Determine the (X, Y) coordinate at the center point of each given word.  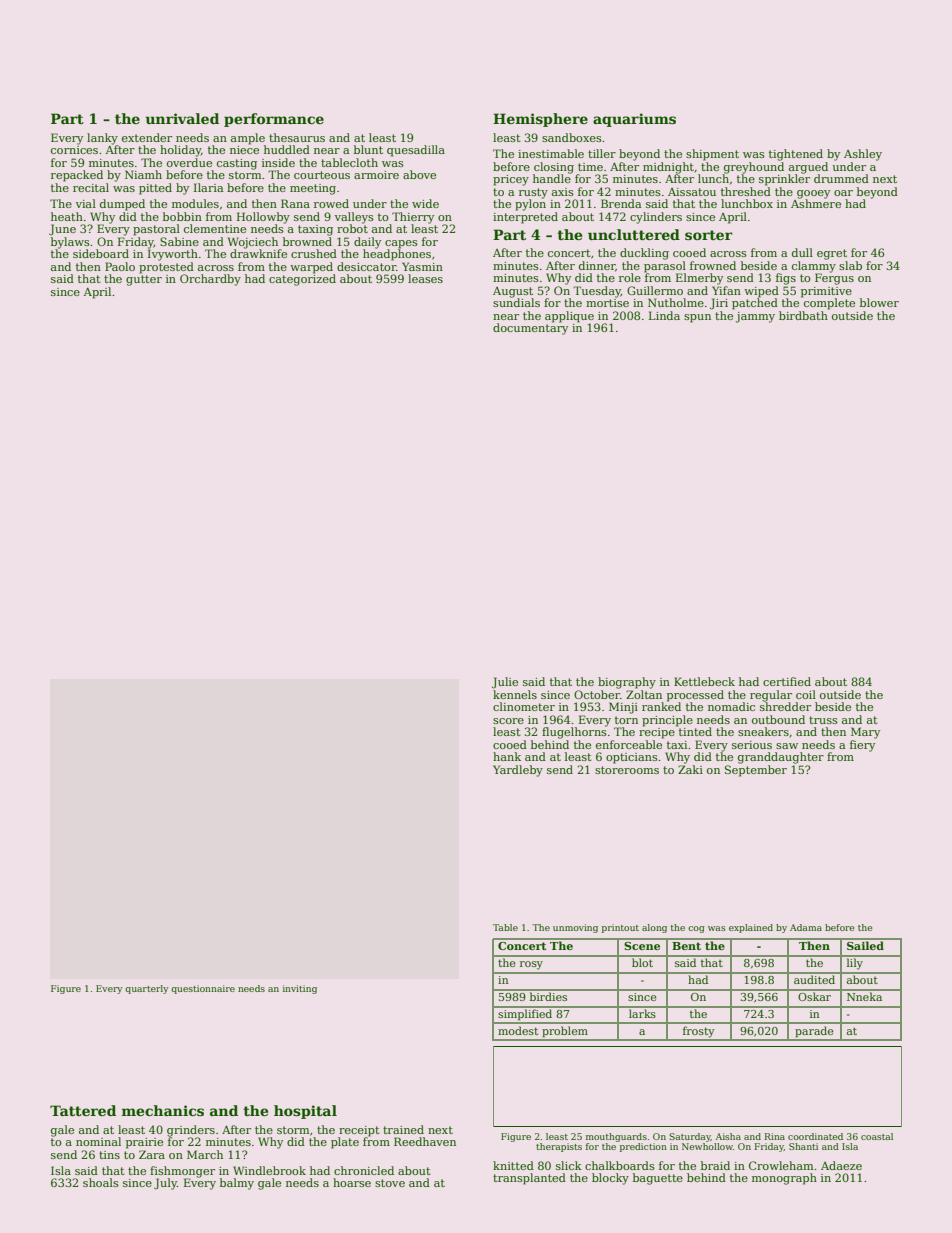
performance (274, 120)
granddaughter (781, 758)
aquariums (634, 120)
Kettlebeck (704, 681)
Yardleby (518, 771)
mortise (607, 303)
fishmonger (182, 1172)
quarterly (147, 989)
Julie (505, 683)
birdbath (803, 315)
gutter (144, 280)
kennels (515, 694)
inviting (300, 989)
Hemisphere (540, 120)
